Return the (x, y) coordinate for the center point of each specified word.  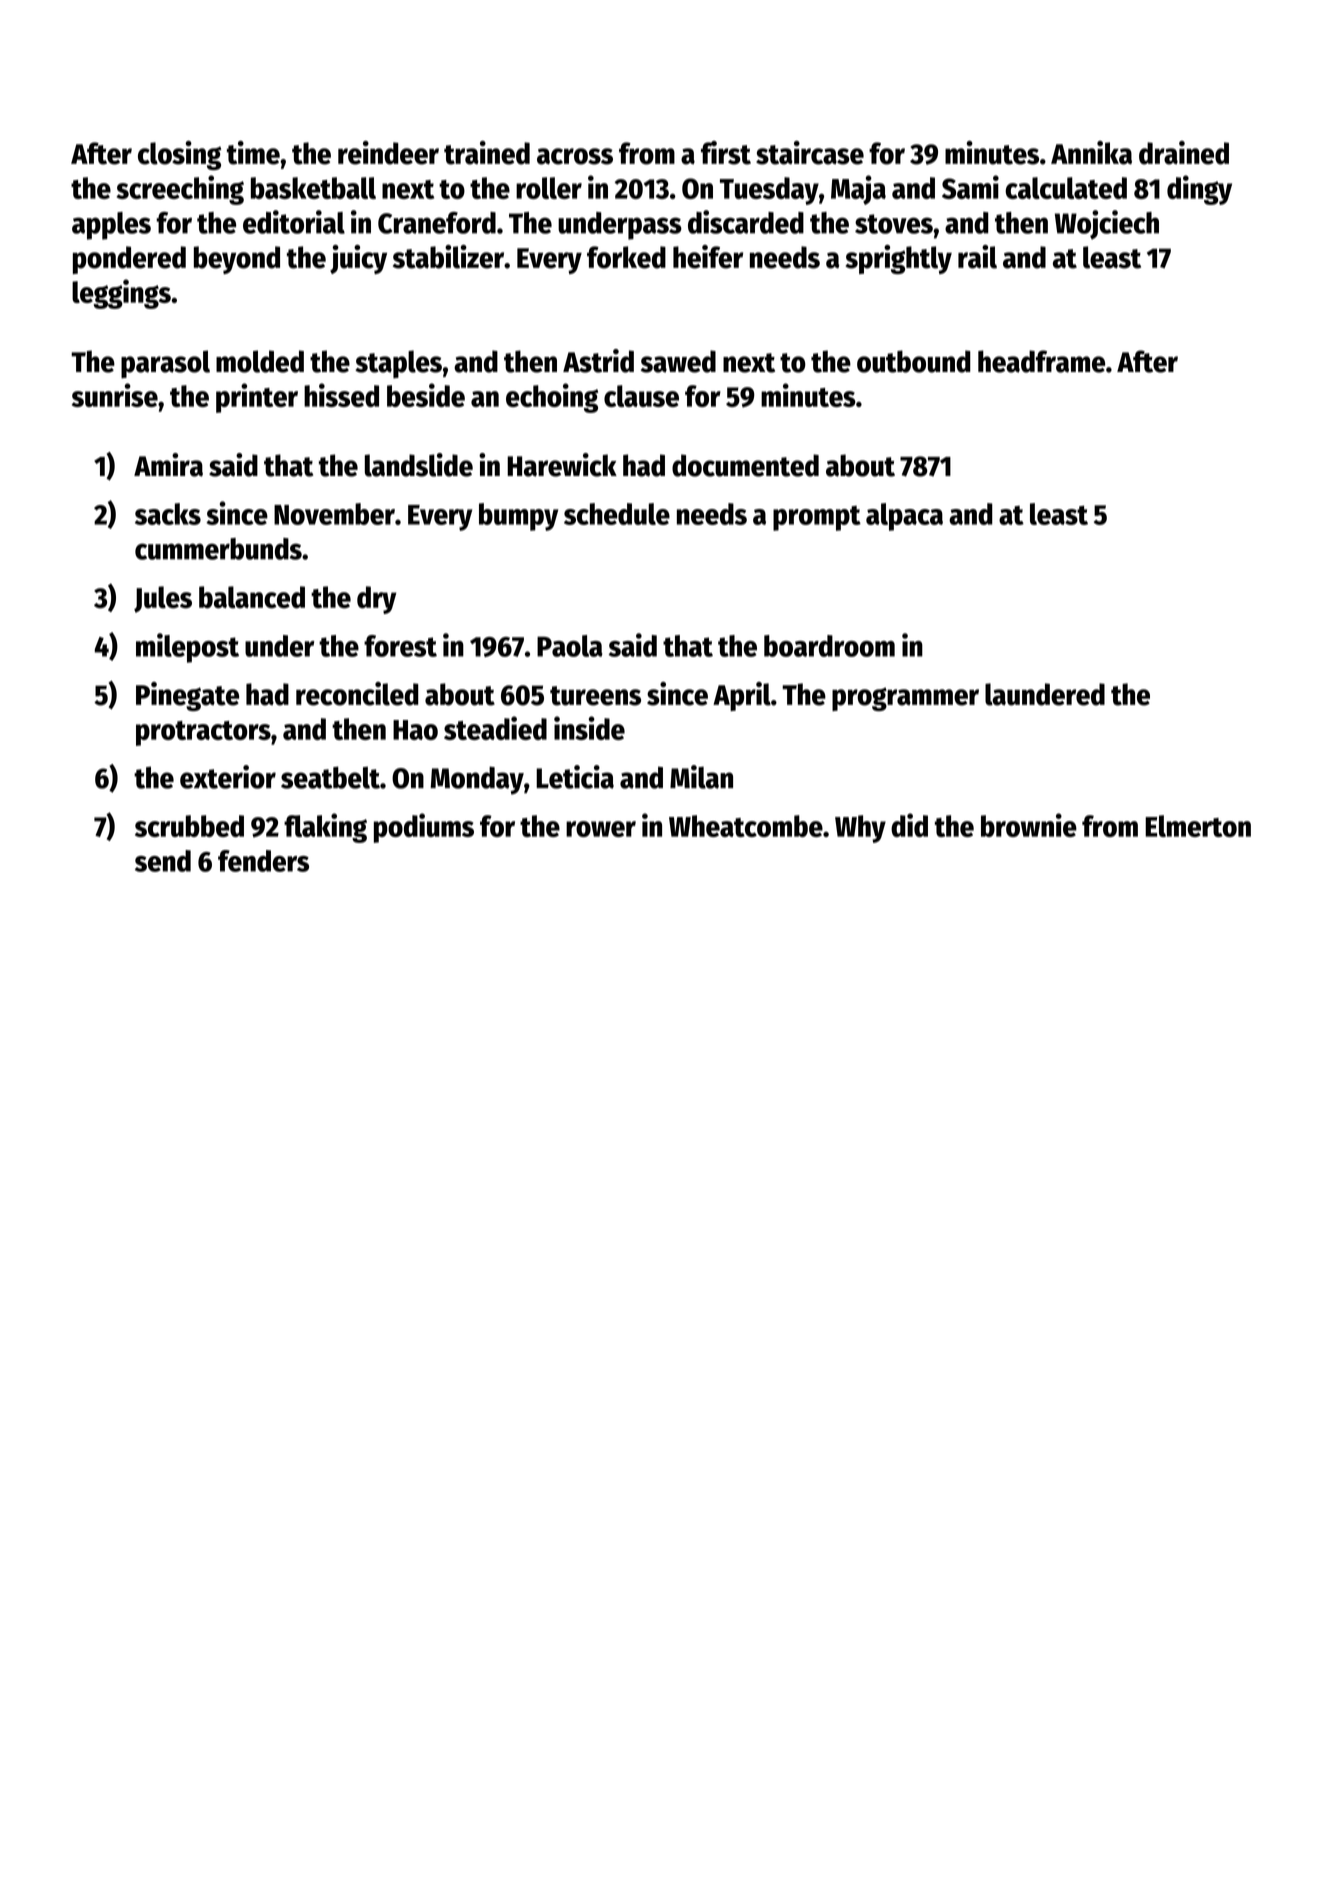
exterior (228, 777)
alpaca (904, 517)
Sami (970, 187)
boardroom (829, 646)
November (334, 514)
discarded (746, 222)
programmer (905, 699)
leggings (121, 294)
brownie (1029, 825)
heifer (708, 257)
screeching (180, 190)
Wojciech (1107, 225)
